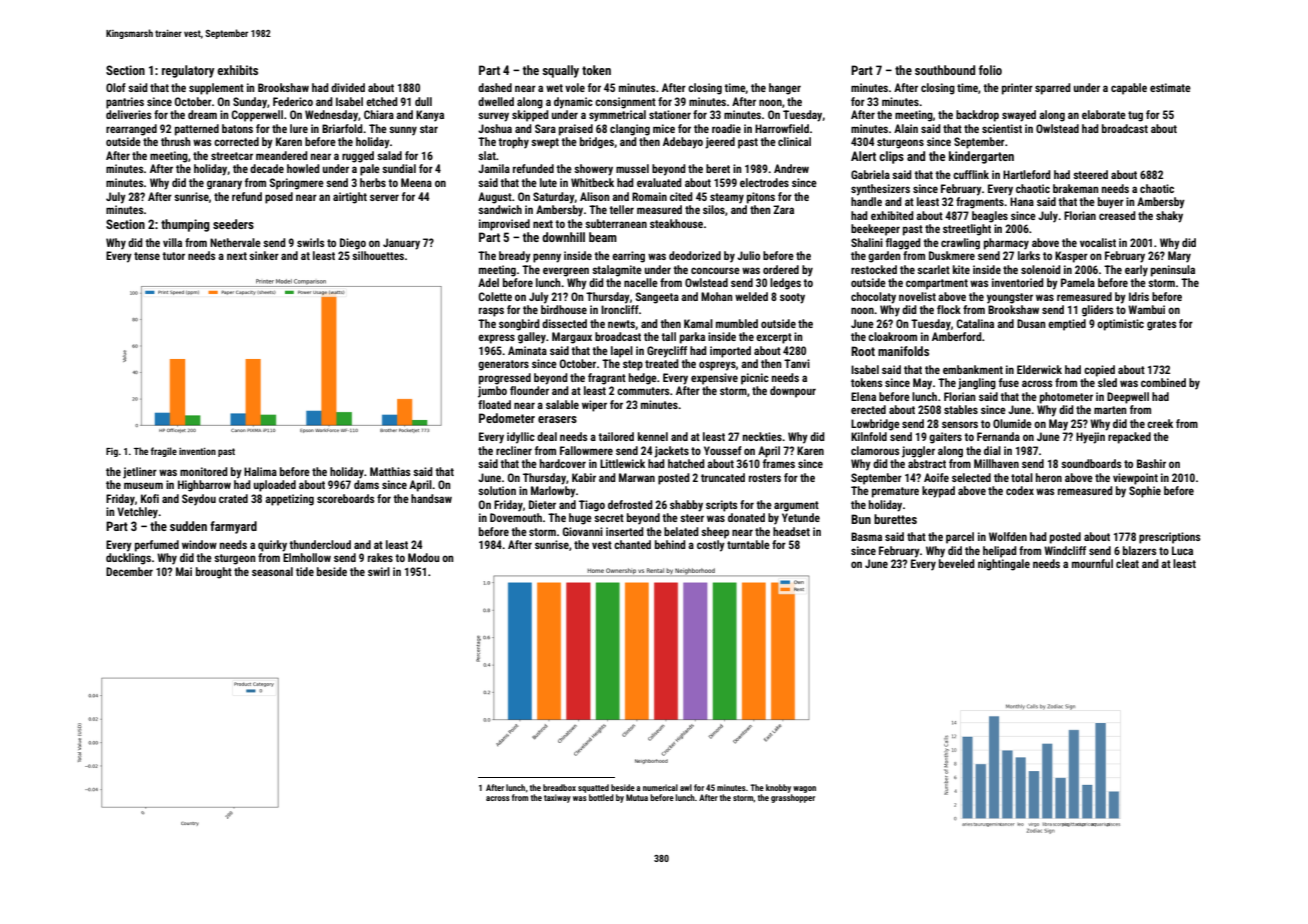 The height and width of the page is (924, 1308). Describe the element at coordinates (593, 788) in the page. I see `squatted` at that location.
